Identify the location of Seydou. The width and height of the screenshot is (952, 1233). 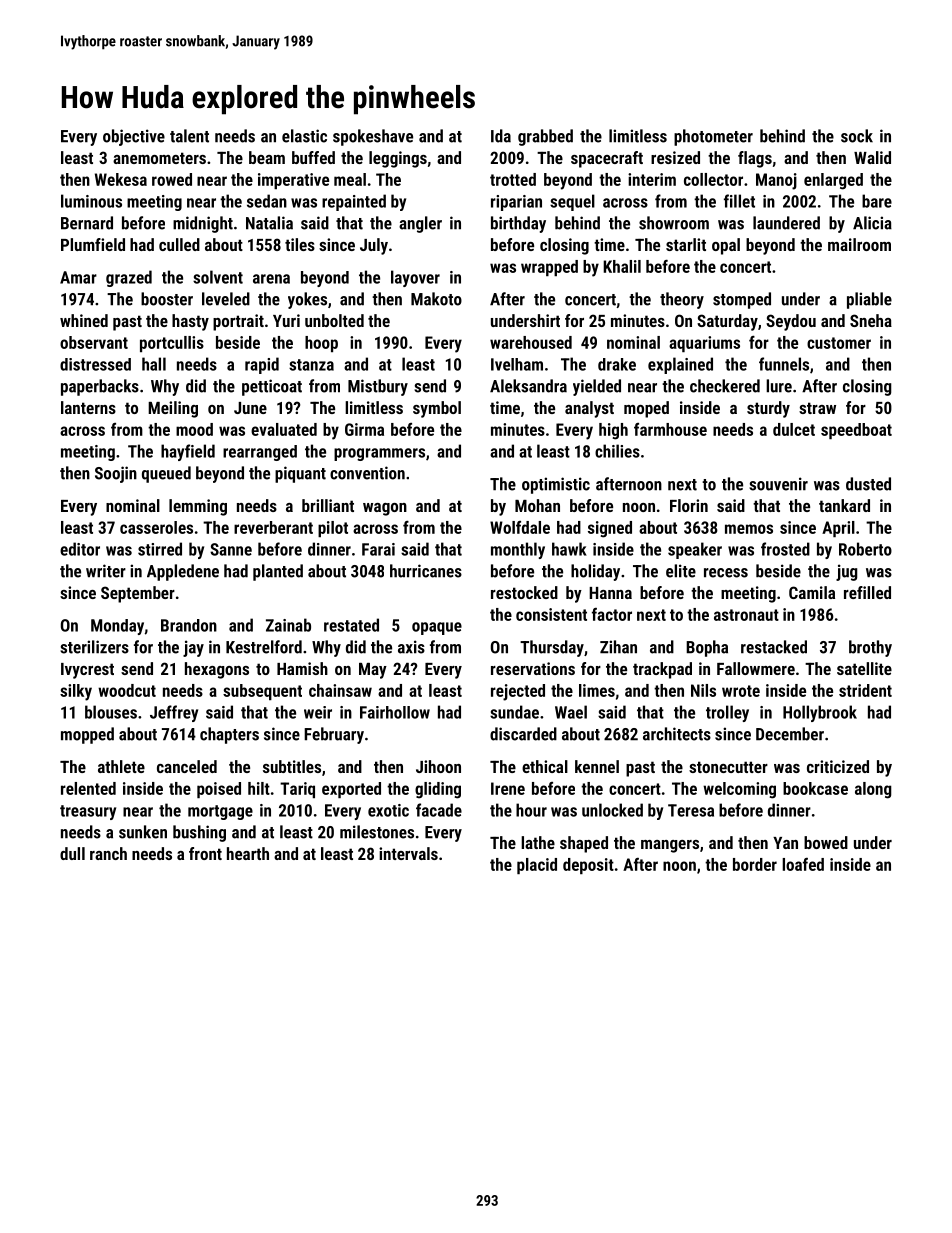
(791, 322).
